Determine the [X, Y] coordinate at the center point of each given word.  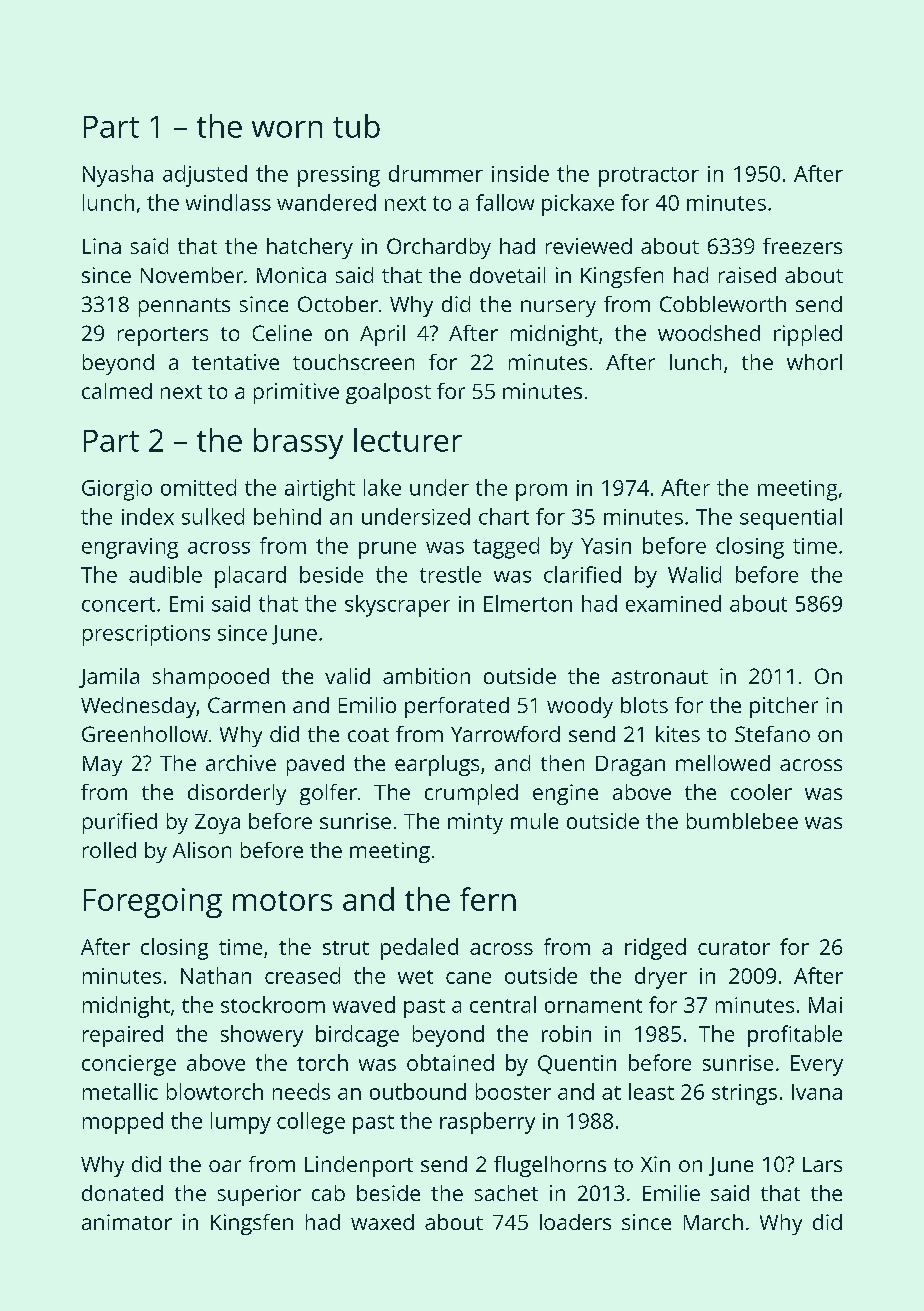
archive [241, 763]
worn [287, 129]
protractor [649, 177]
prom [541, 492]
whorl [814, 362]
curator [734, 948]
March [713, 1222]
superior [259, 1195]
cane [468, 978]
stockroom [273, 1004]
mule [534, 821]
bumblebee [742, 821]
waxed [382, 1222]
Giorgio [117, 490]
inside [520, 173]
